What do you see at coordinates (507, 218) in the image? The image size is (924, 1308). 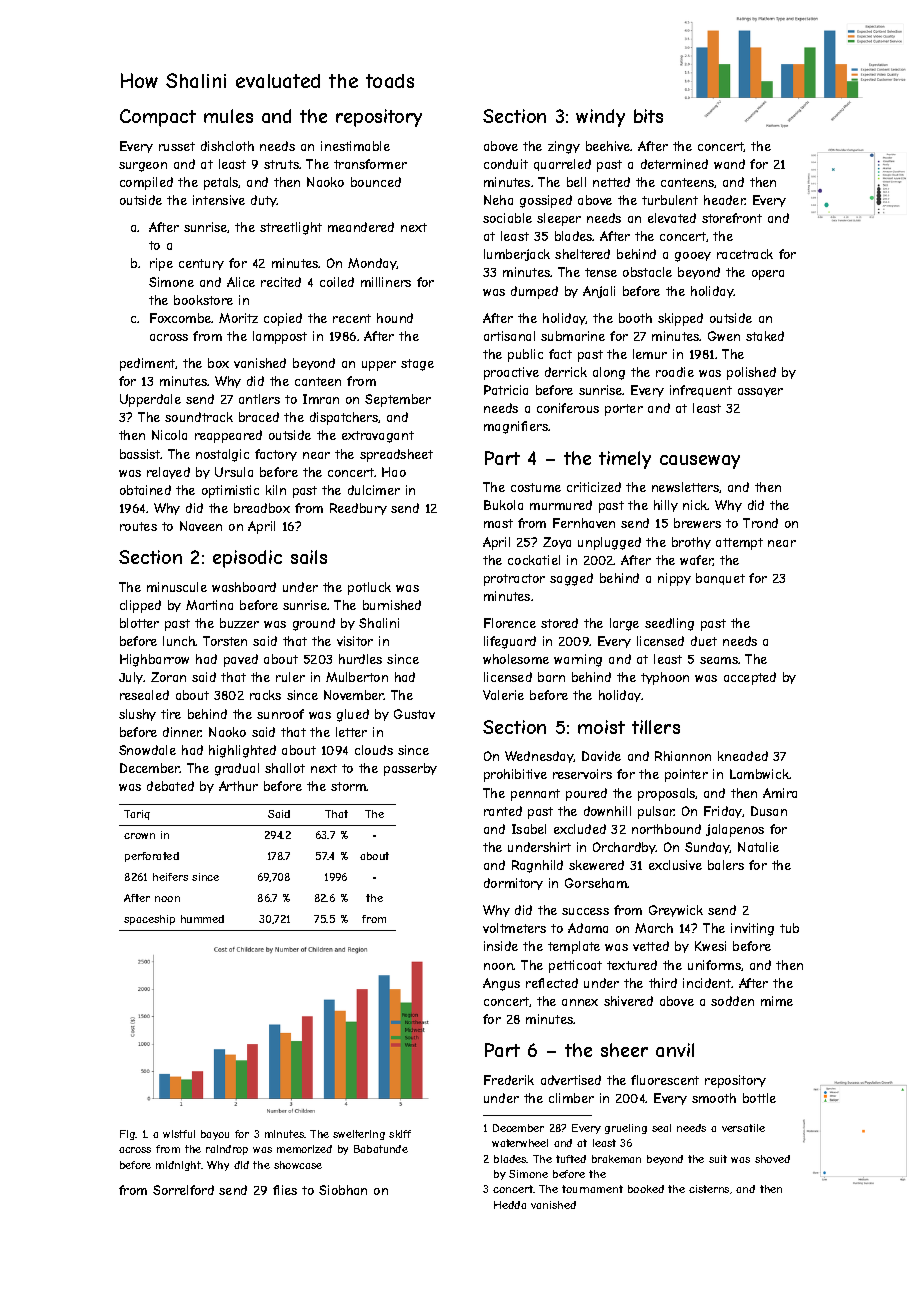 I see `sociable` at bounding box center [507, 218].
